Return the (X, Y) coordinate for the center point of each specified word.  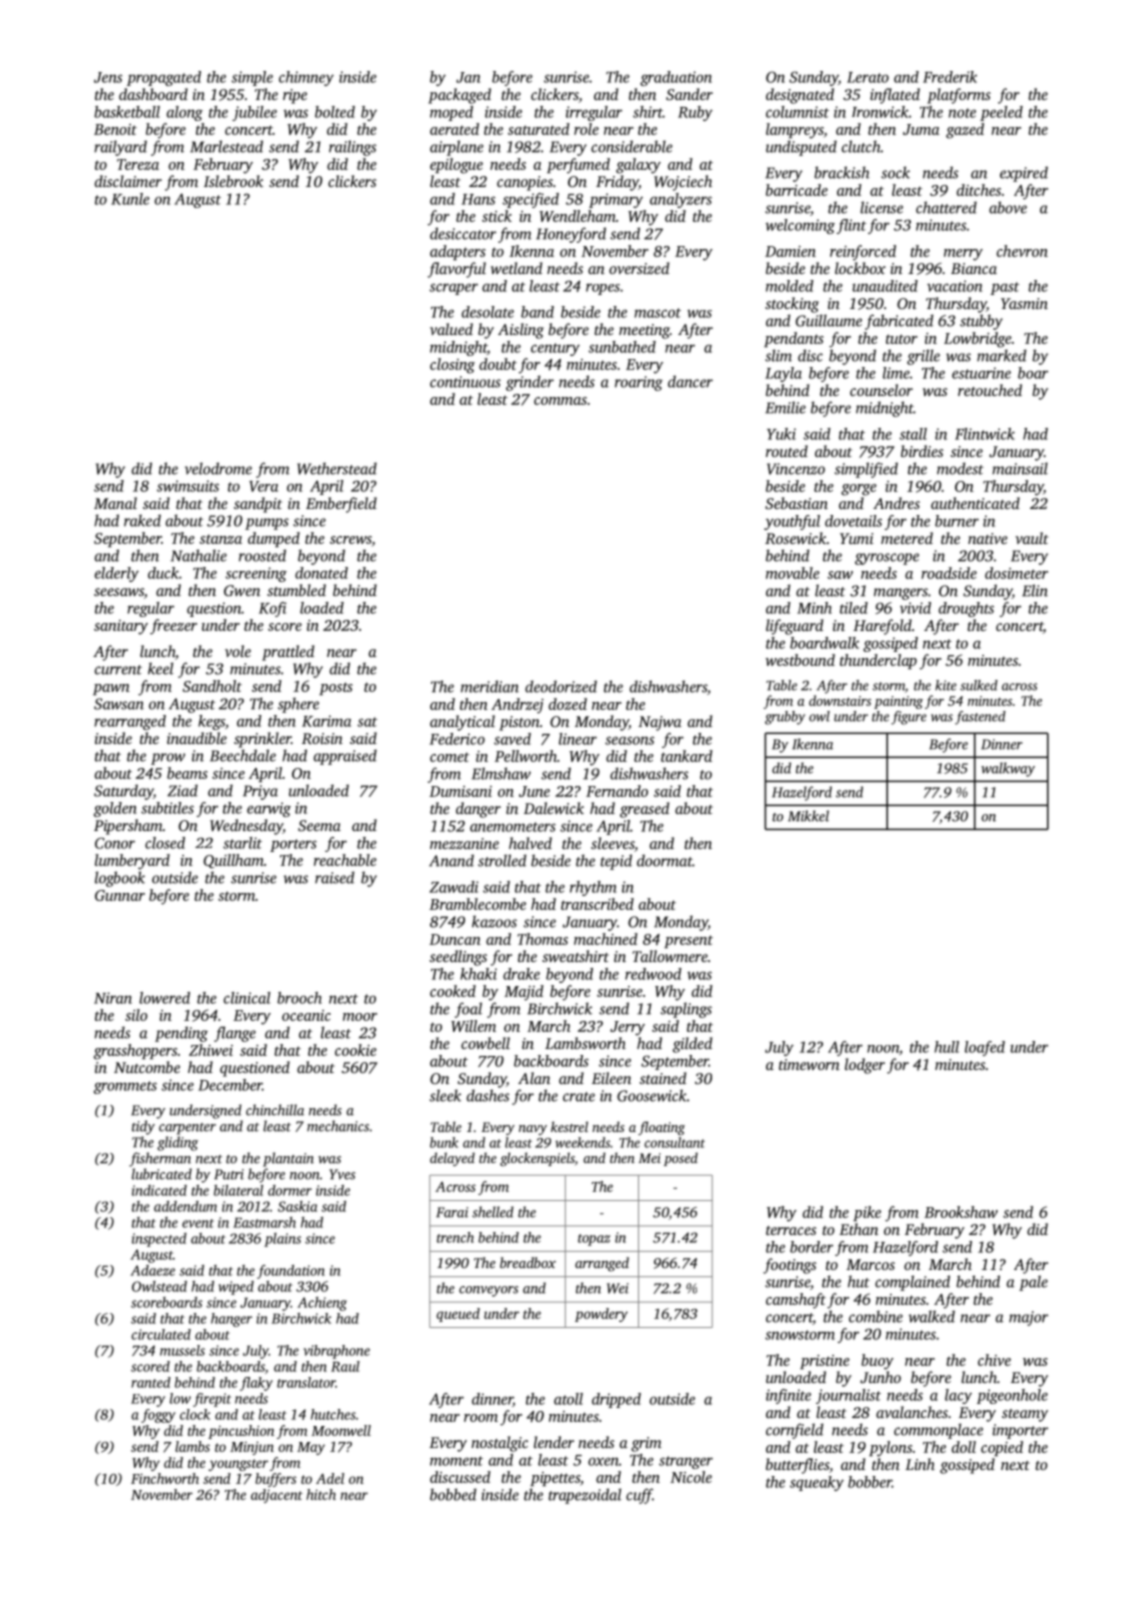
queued (458, 1315)
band (537, 312)
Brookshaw (961, 1212)
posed (681, 1159)
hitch (321, 1494)
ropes (603, 289)
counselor (881, 390)
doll (964, 1447)
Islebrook (233, 181)
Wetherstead (337, 468)
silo (136, 1015)
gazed (965, 131)
